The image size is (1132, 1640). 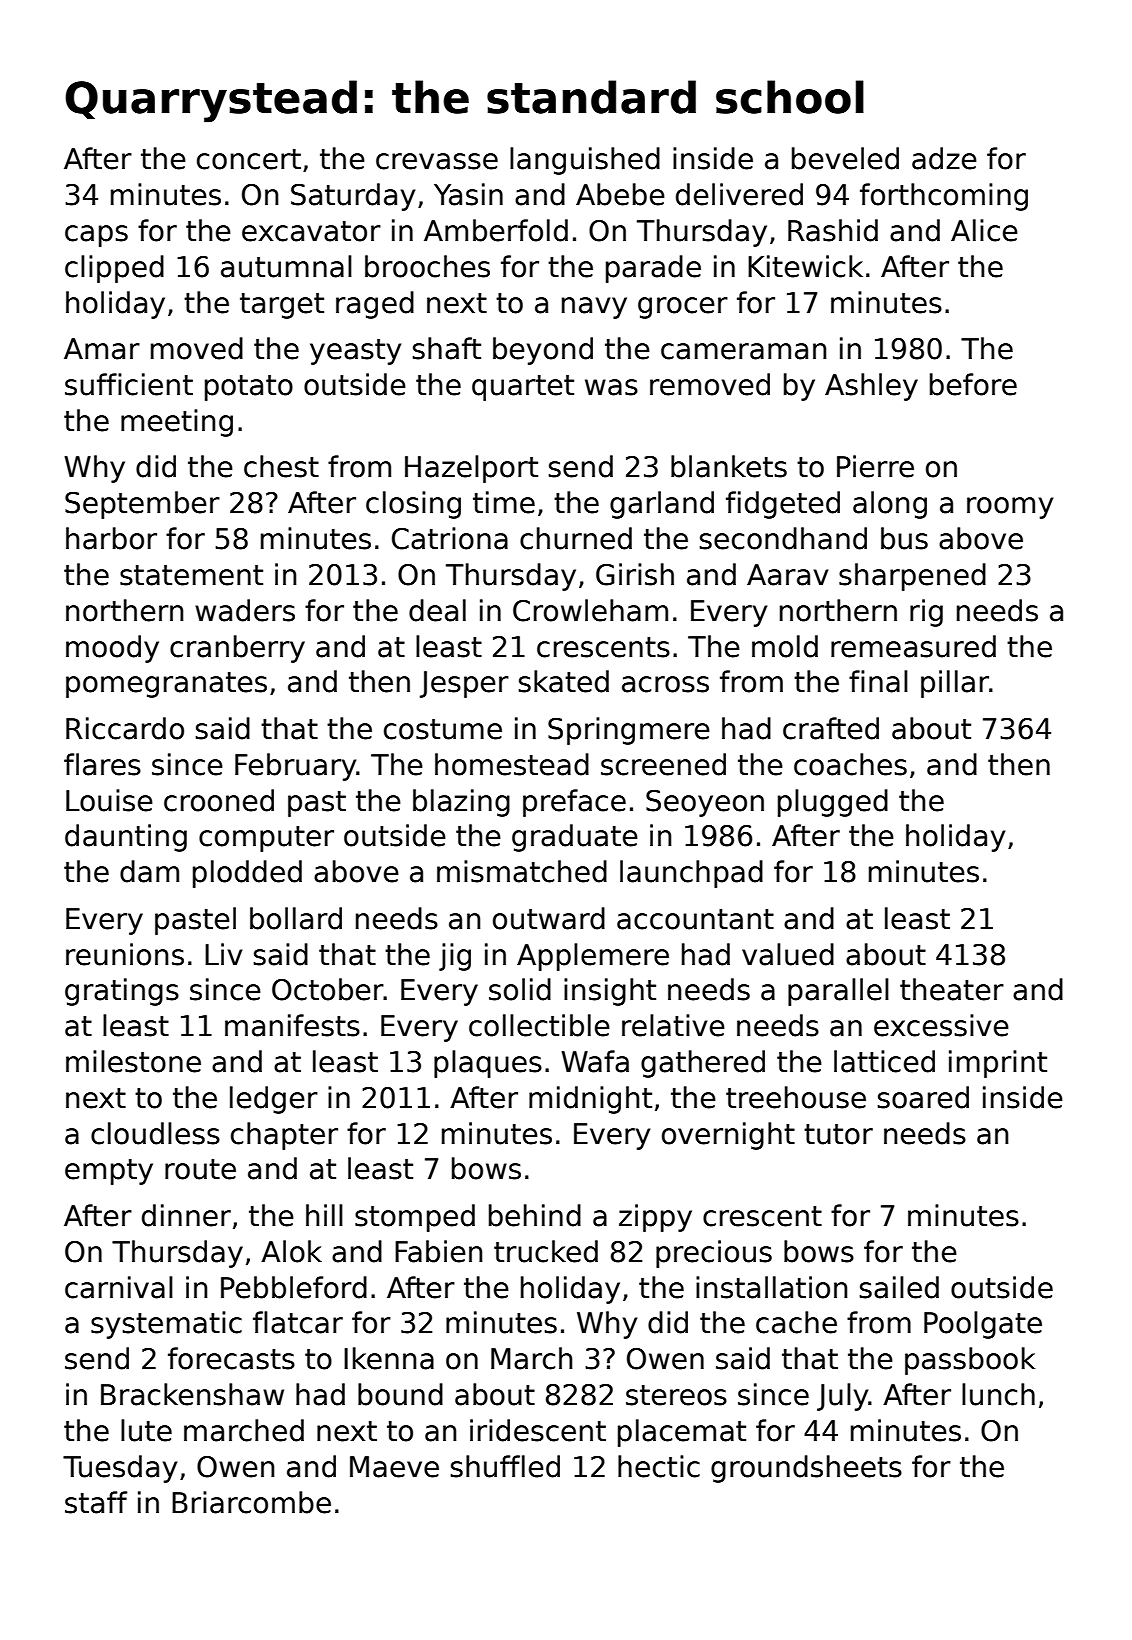 I want to click on gathered, so click(x=703, y=1064).
